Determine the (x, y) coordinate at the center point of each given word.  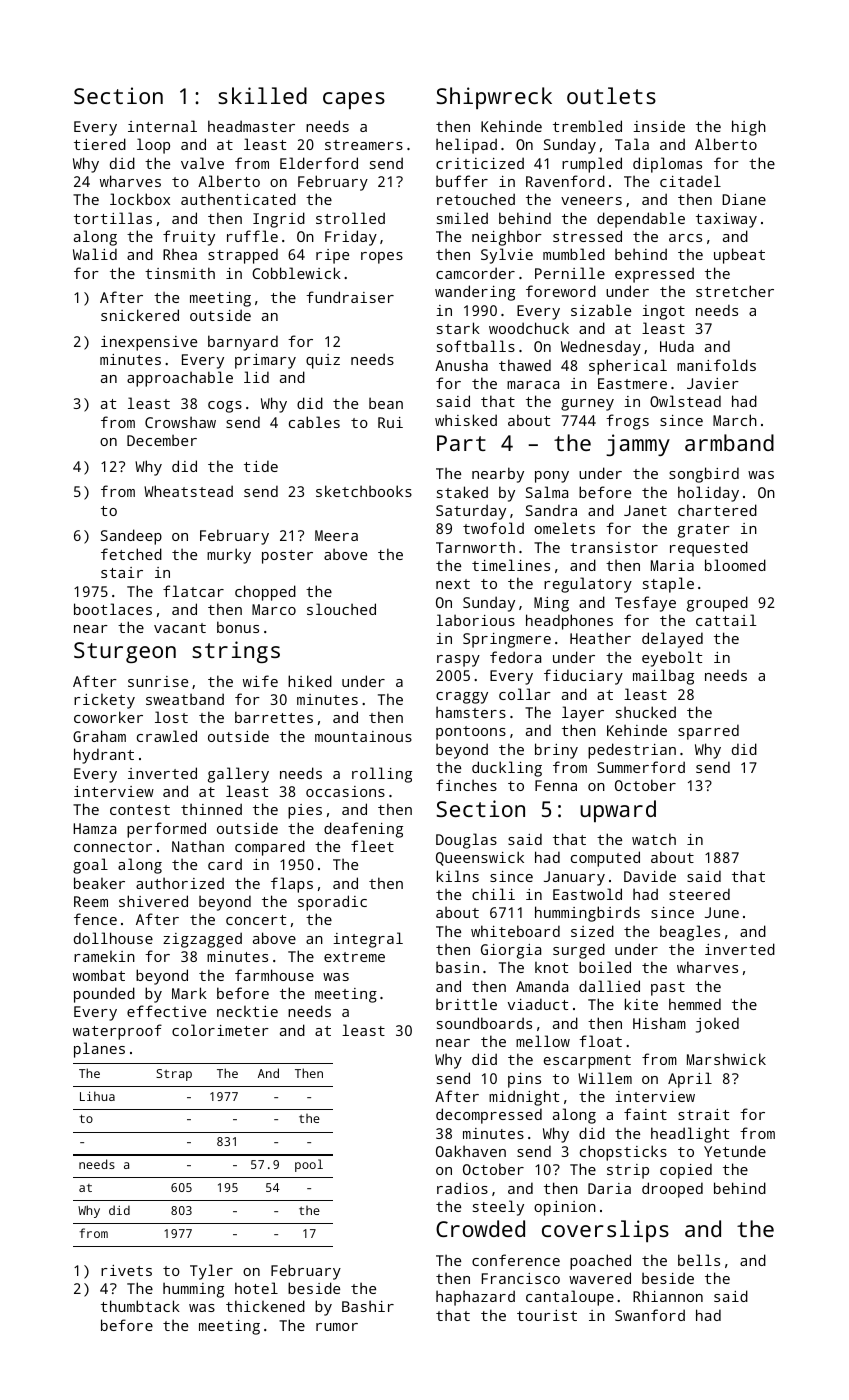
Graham (99, 736)
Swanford (650, 1315)
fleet (372, 846)
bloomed (735, 565)
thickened (265, 1306)
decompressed (489, 1116)
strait (703, 1114)
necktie (247, 1011)
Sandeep (131, 537)
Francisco (521, 1278)
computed (605, 859)
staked (462, 492)
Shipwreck (494, 98)
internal (162, 126)
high (749, 128)
